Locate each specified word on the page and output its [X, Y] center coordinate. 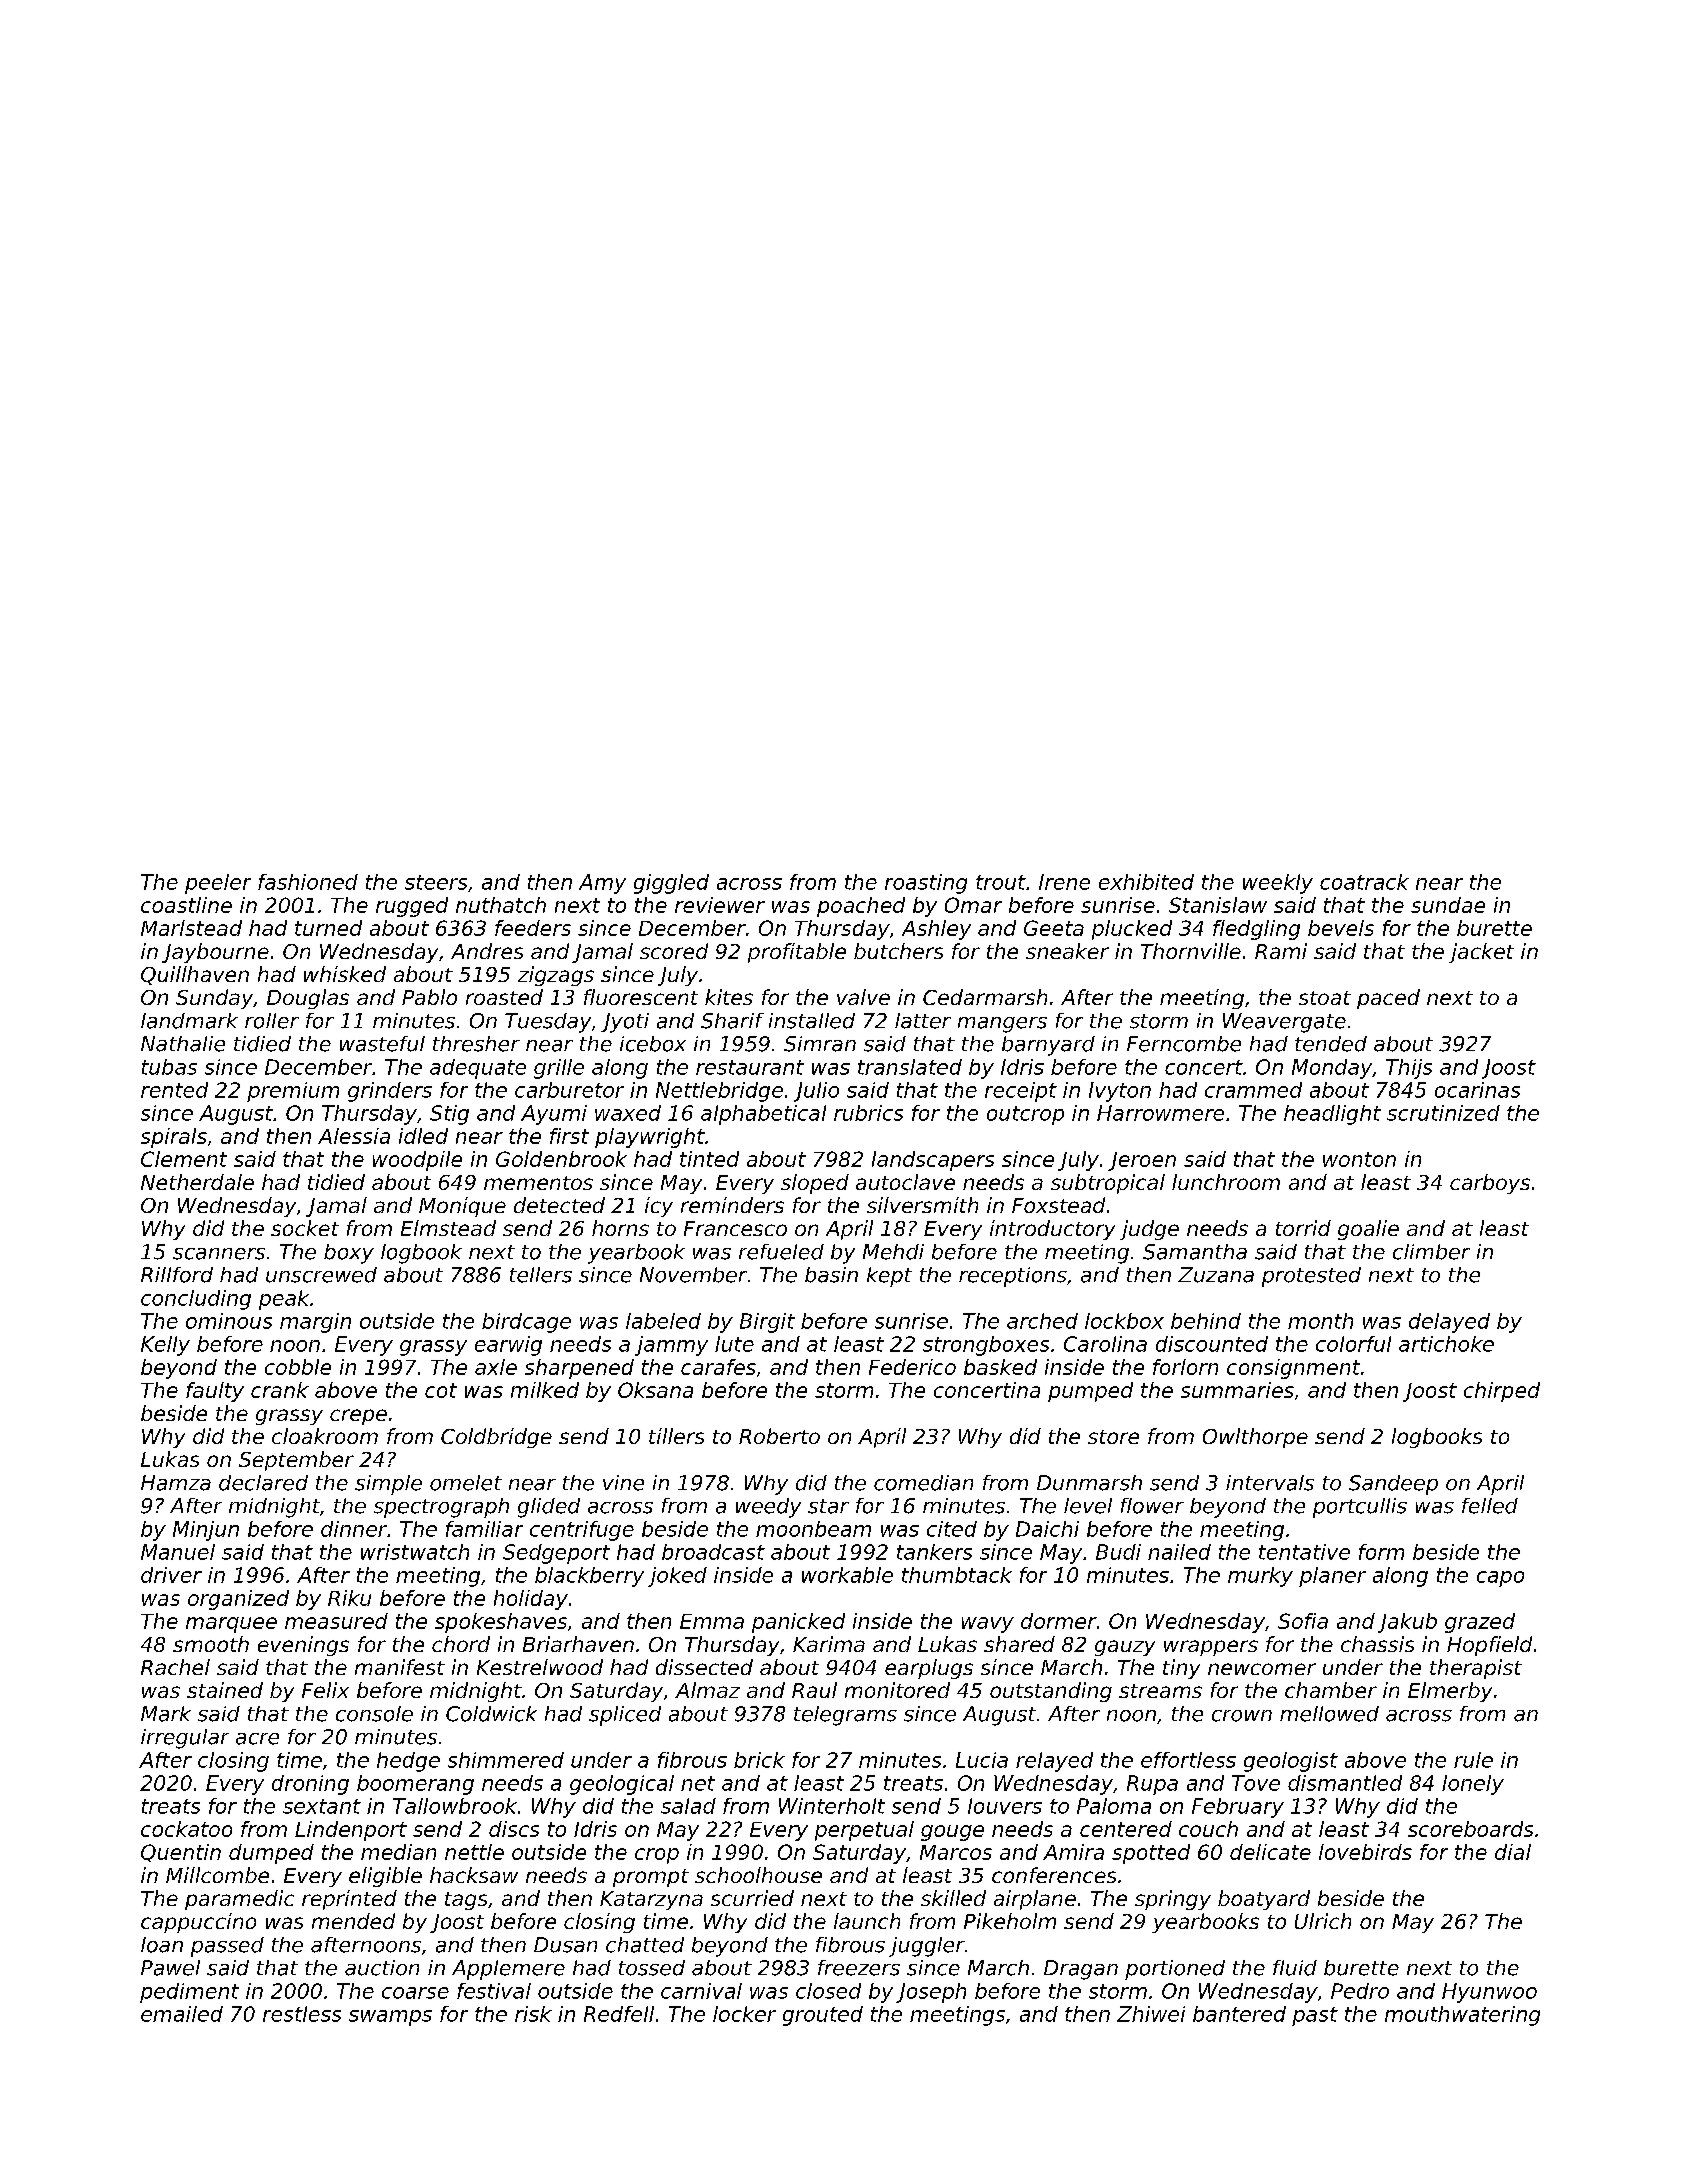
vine [623, 1483]
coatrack [1364, 882]
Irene [1064, 882]
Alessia [354, 1136]
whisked [345, 974]
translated [910, 1067]
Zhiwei [1151, 2014]
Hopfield [1489, 1646]
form [1381, 1552]
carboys [1490, 1184]
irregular [185, 1739]
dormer [1059, 1621]
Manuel [178, 1552]
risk [533, 2014]
